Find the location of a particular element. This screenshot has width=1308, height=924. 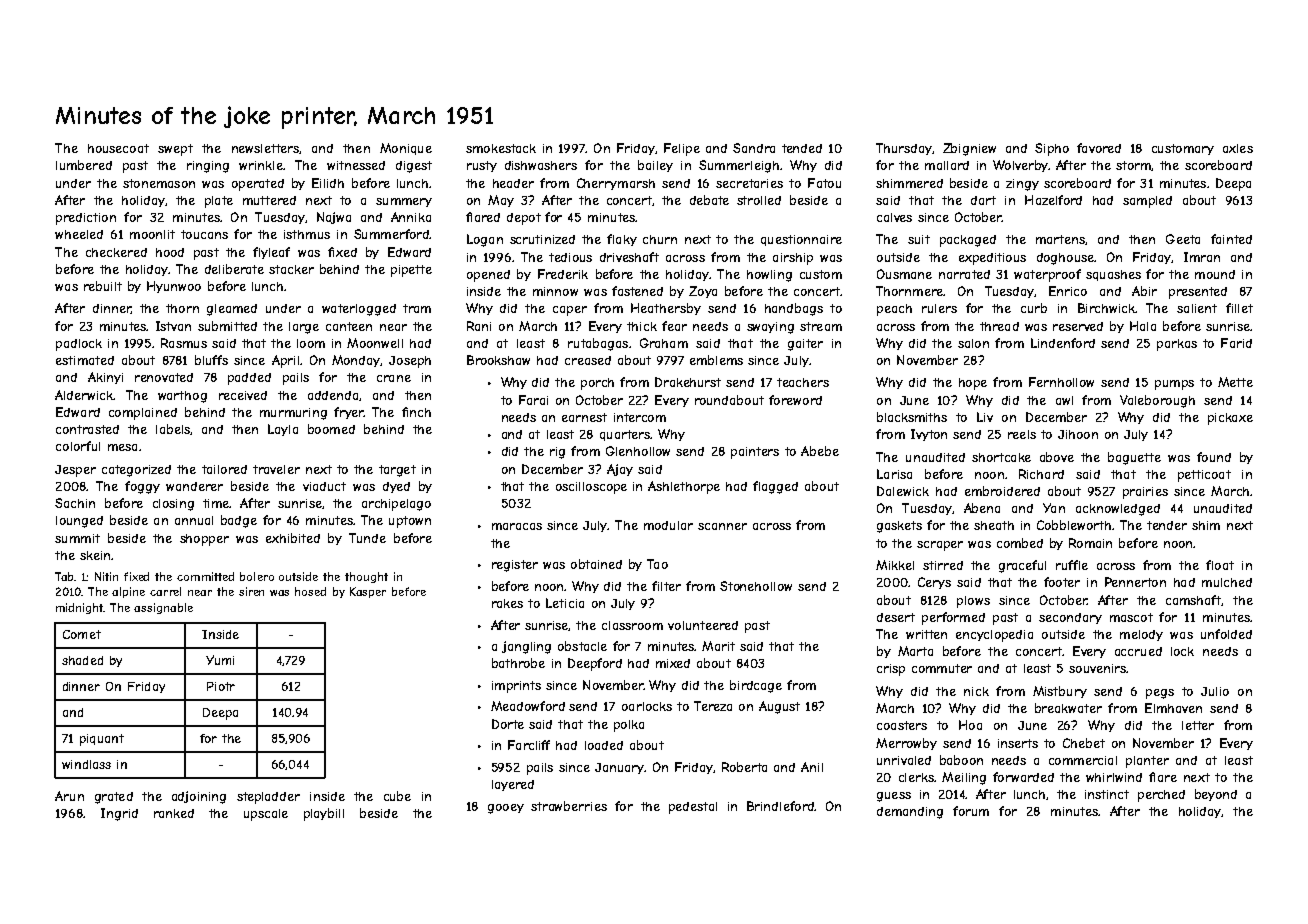

categorized is located at coordinates (136, 471).
